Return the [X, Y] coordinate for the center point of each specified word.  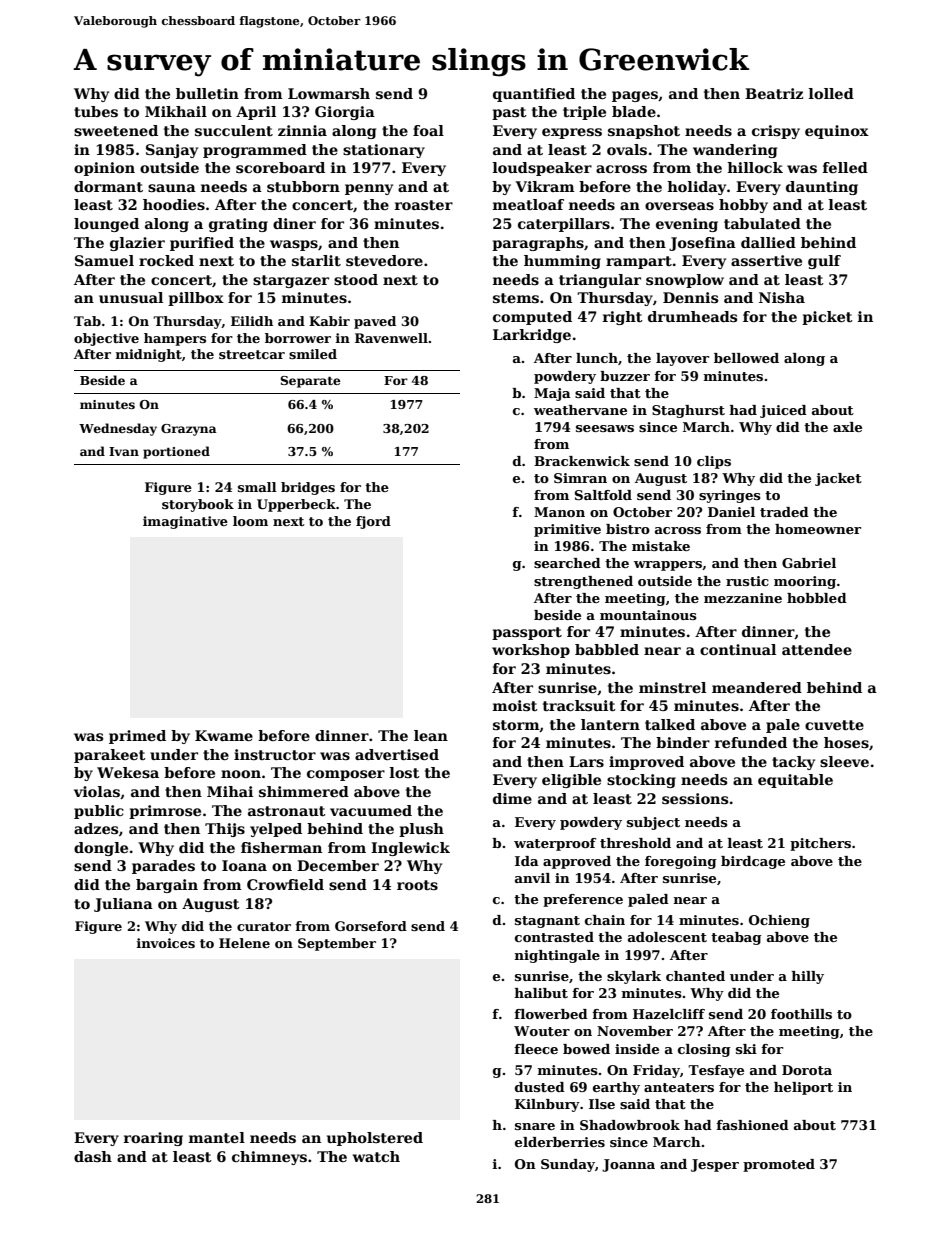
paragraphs [538, 244]
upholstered [375, 1139]
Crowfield [285, 884]
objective [106, 339]
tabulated [762, 223]
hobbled [817, 598]
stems [516, 298]
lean [431, 735]
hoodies [174, 204]
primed [137, 737]
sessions [695, 798]
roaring [153, 1139]
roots [417, 885]
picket [827, 318]
